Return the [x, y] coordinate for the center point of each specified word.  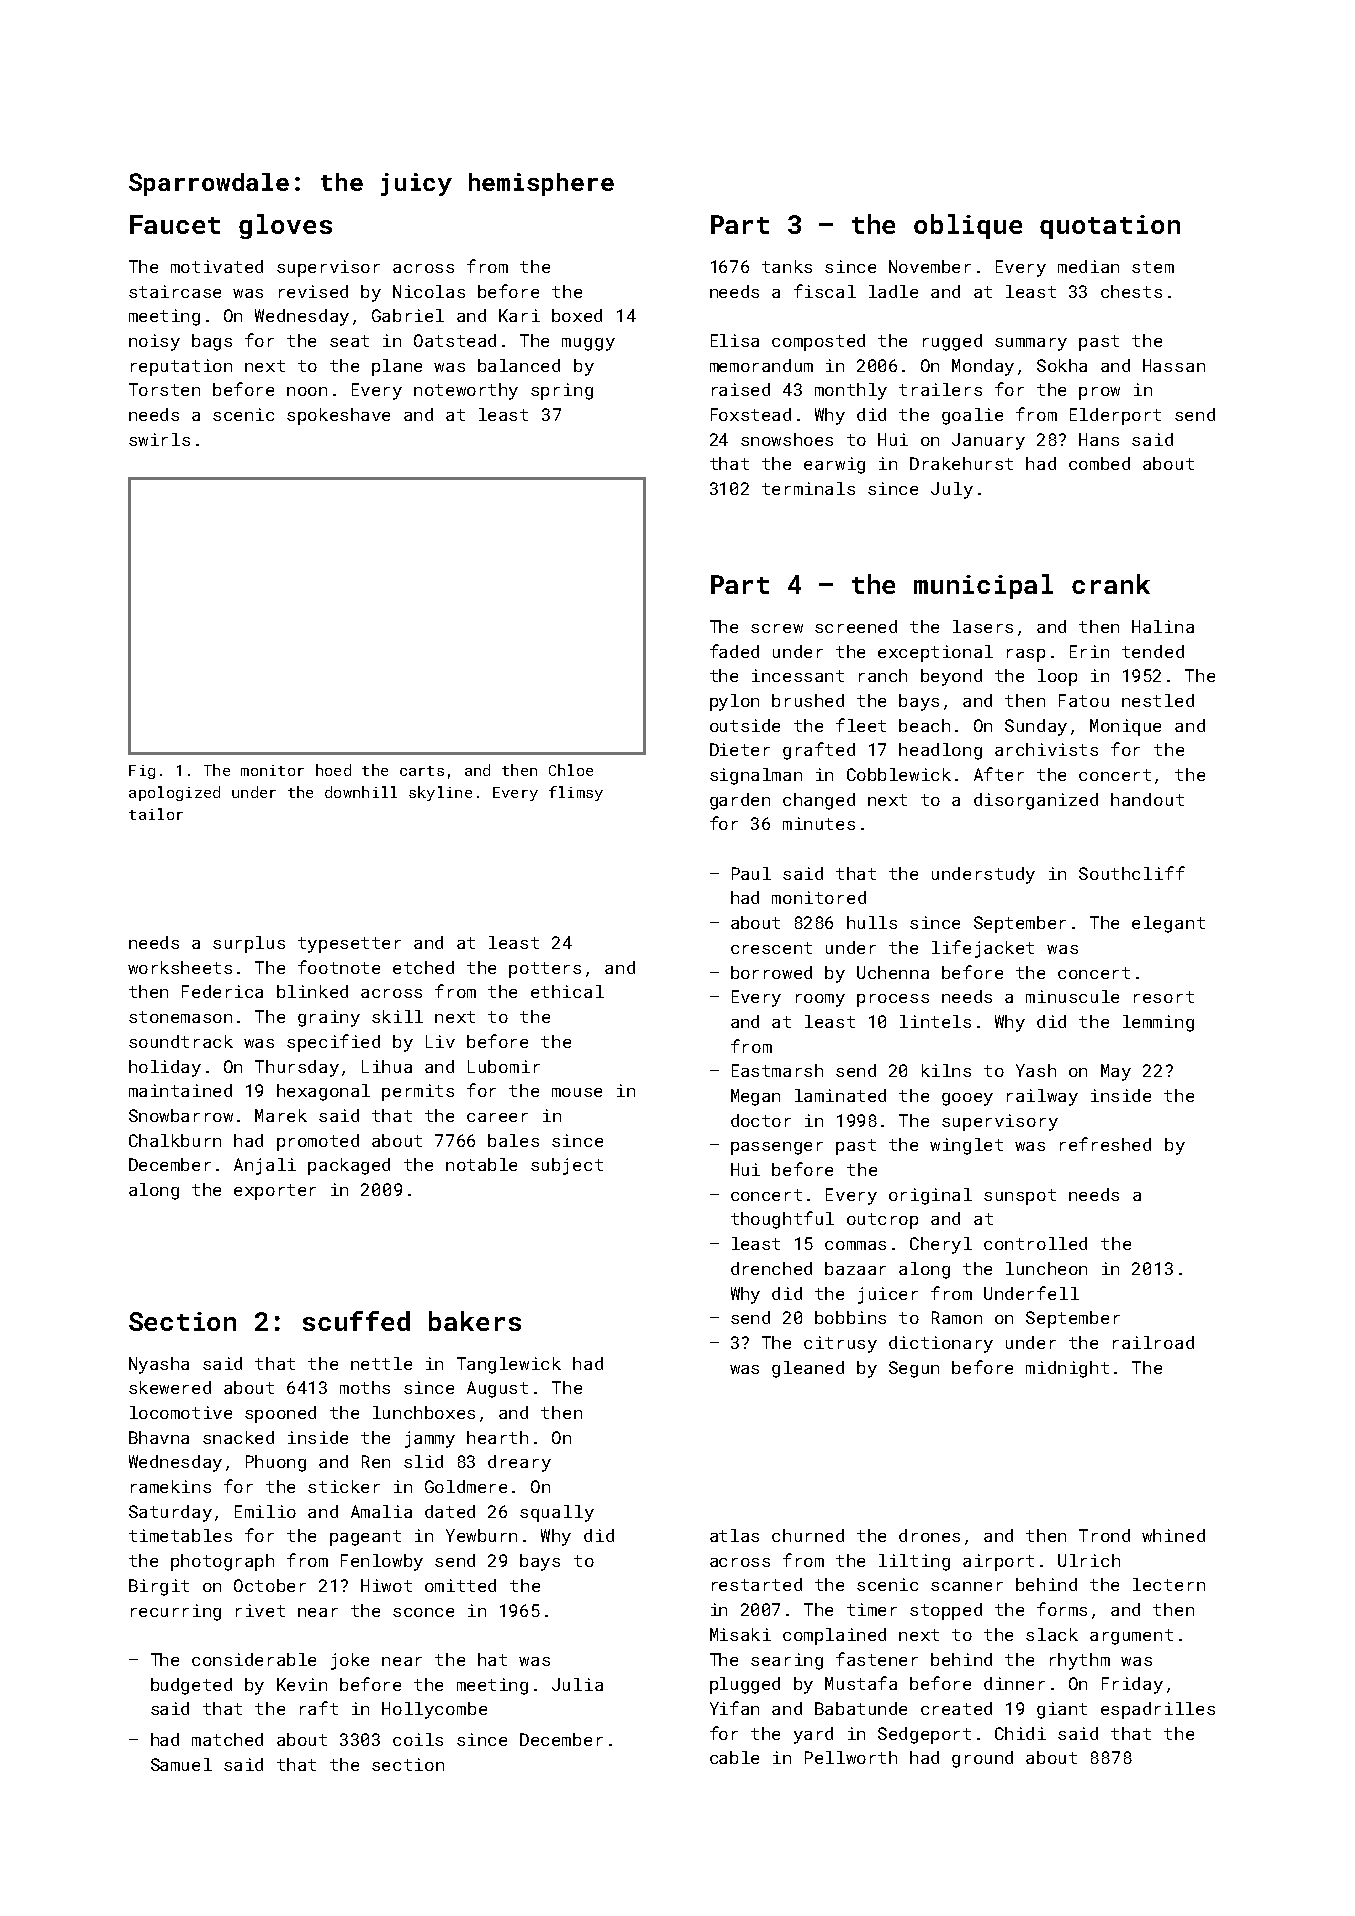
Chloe [571, 770]
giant [1062, 1710]
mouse [577, 1092]
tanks [787, 266]
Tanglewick [509, 1365]
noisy [154, 342]
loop [1057, 677]
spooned [280, 1414]
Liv [440, 1041]
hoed [333, 770]
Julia [577, 1684]
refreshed [1105, 1144]
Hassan [1174, 365]
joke [350, 1661]
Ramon [957, 1317]
